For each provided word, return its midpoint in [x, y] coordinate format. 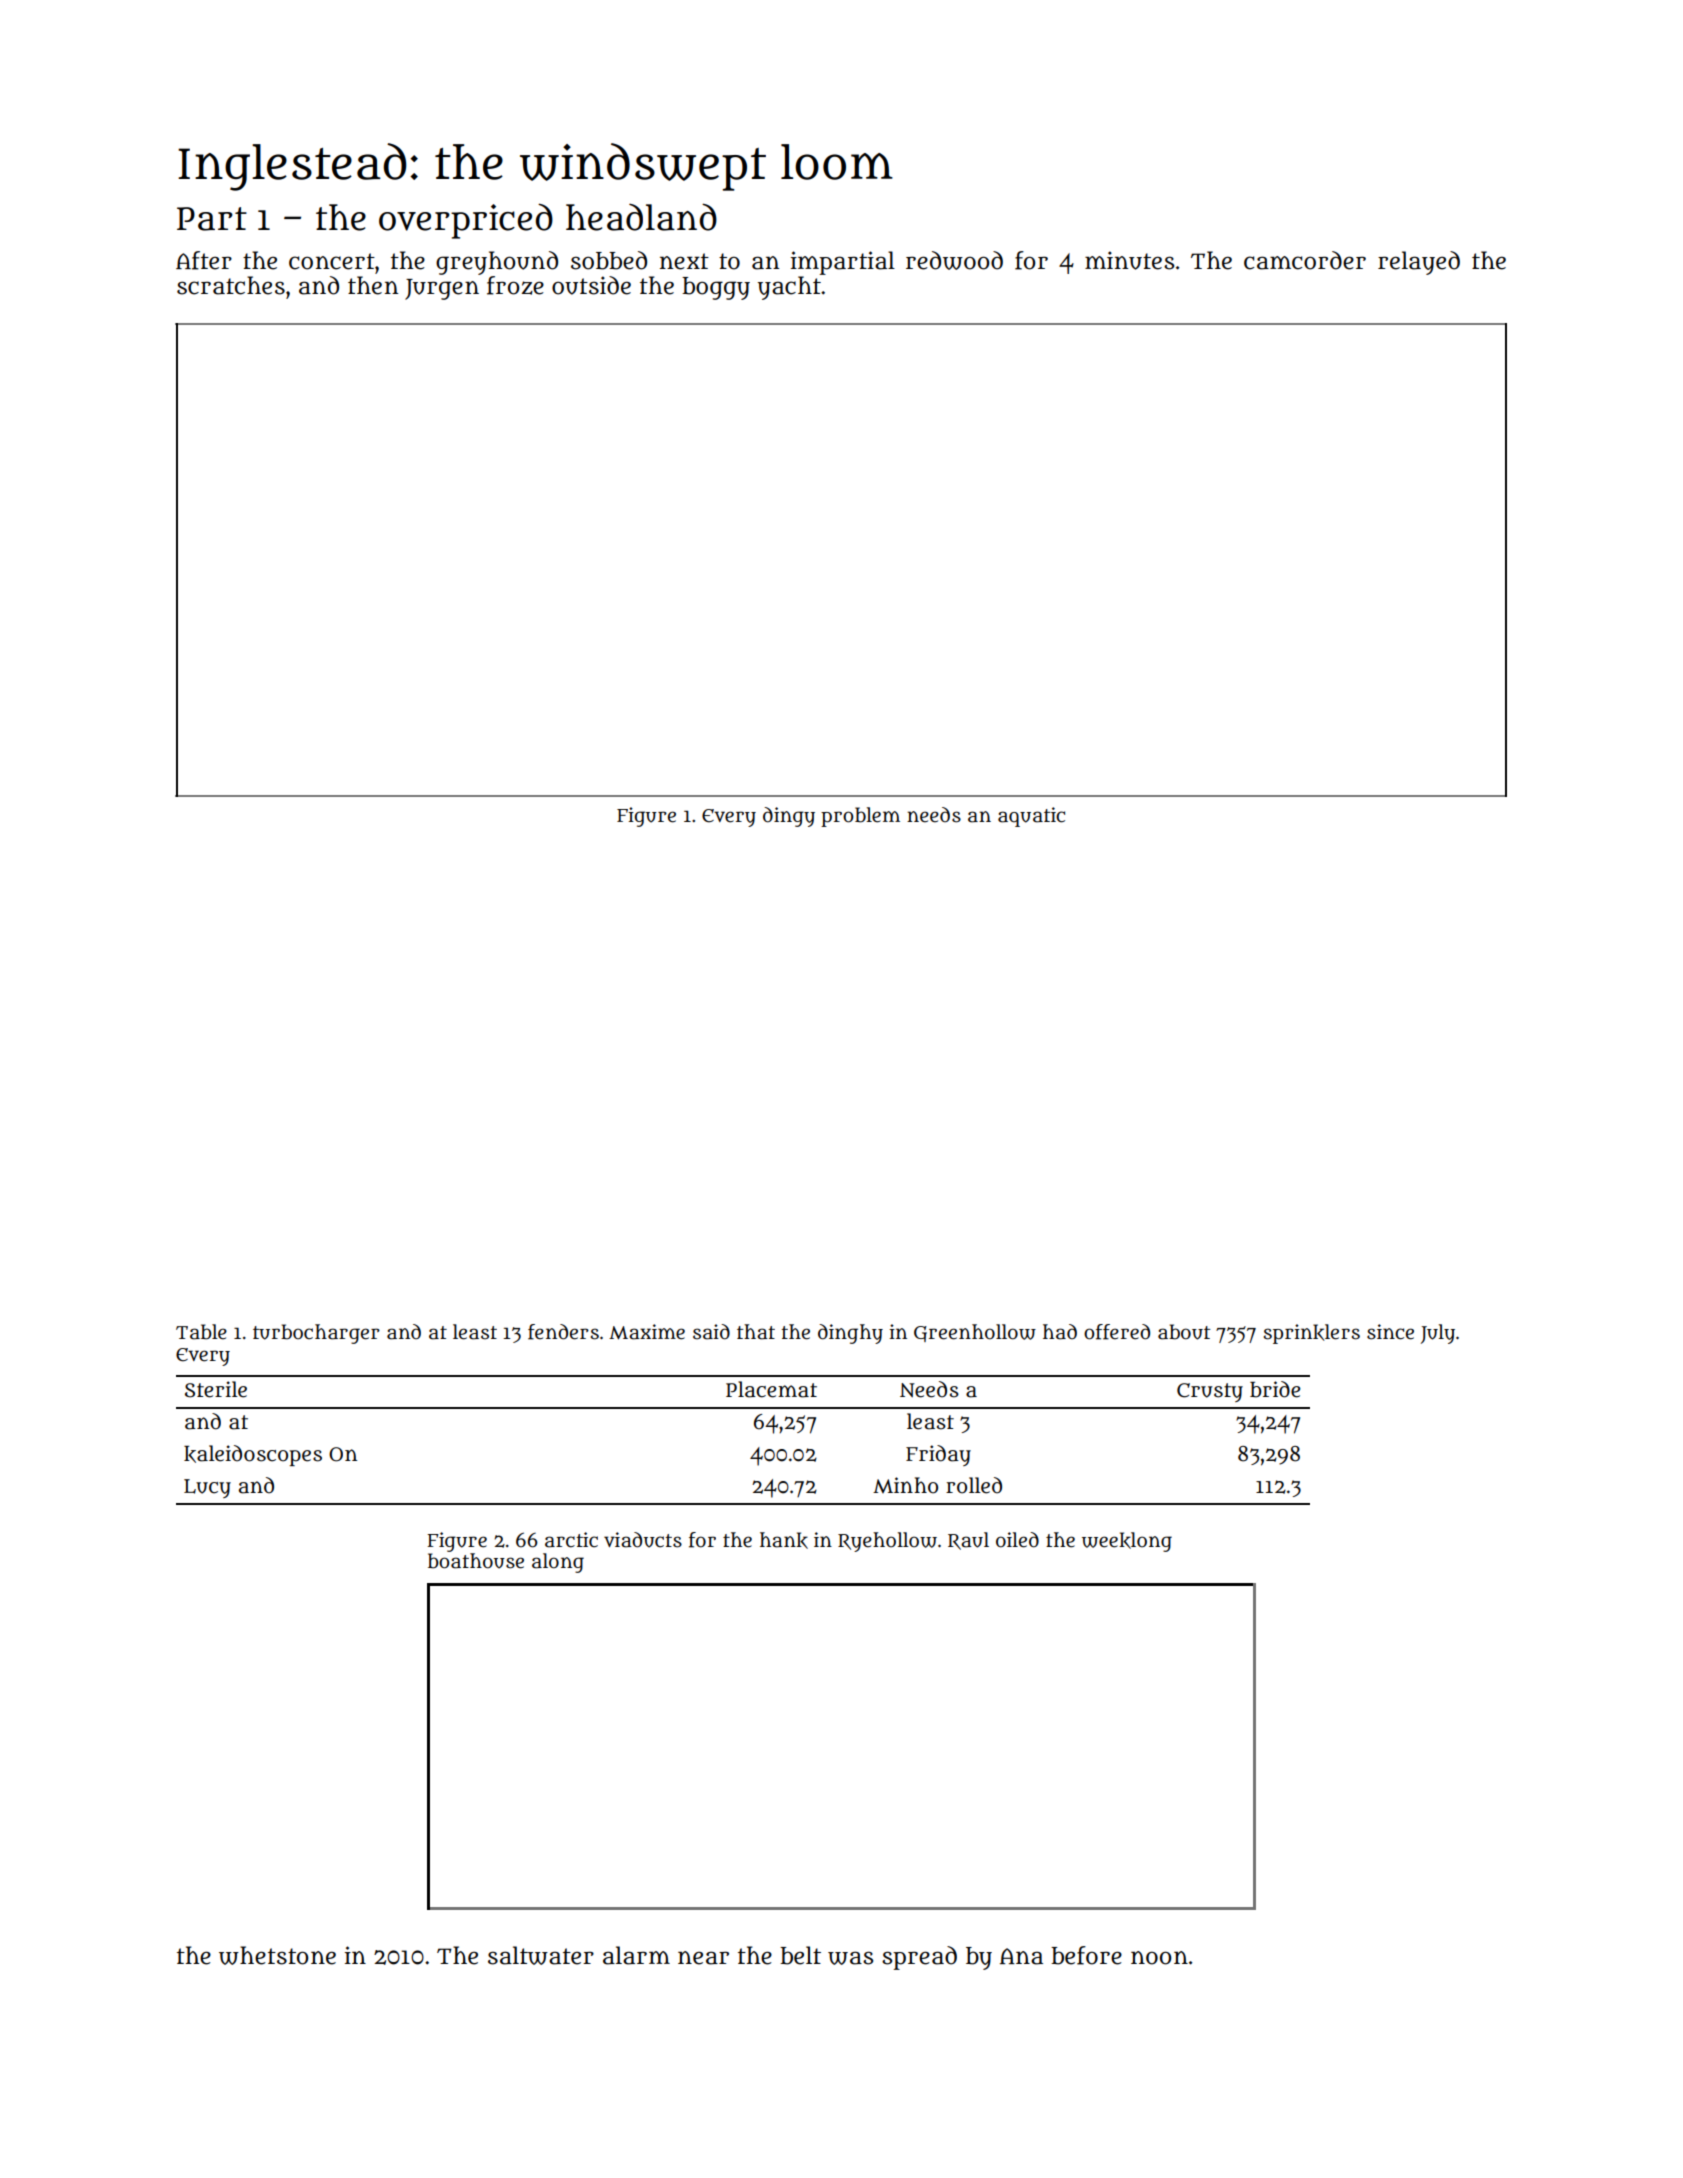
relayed [1419, 263]
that [756, 1332]
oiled [1017, 1540]
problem [860, 817]
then [373, 285]
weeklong [1127, 1542]
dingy [789, 817]
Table [201, 1332]
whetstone [277, 1955]
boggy [716, 288]
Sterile [216, 1389]
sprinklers [1312, 1334]
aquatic [1031, 817]
